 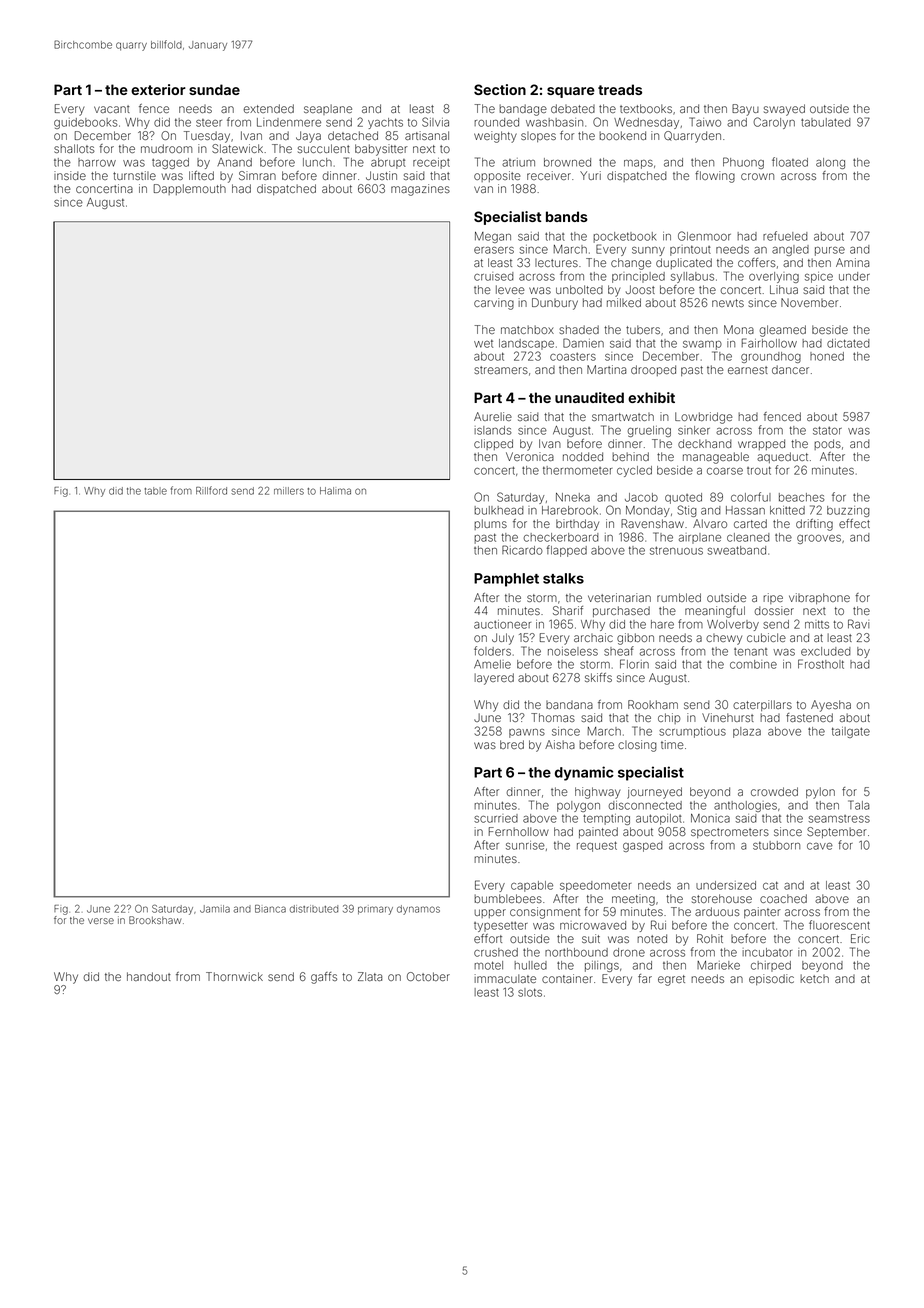 What do you see at coordinates (502, 624) in the screenshot?
I see `auctioneer` at bounding box center [502, 624].
